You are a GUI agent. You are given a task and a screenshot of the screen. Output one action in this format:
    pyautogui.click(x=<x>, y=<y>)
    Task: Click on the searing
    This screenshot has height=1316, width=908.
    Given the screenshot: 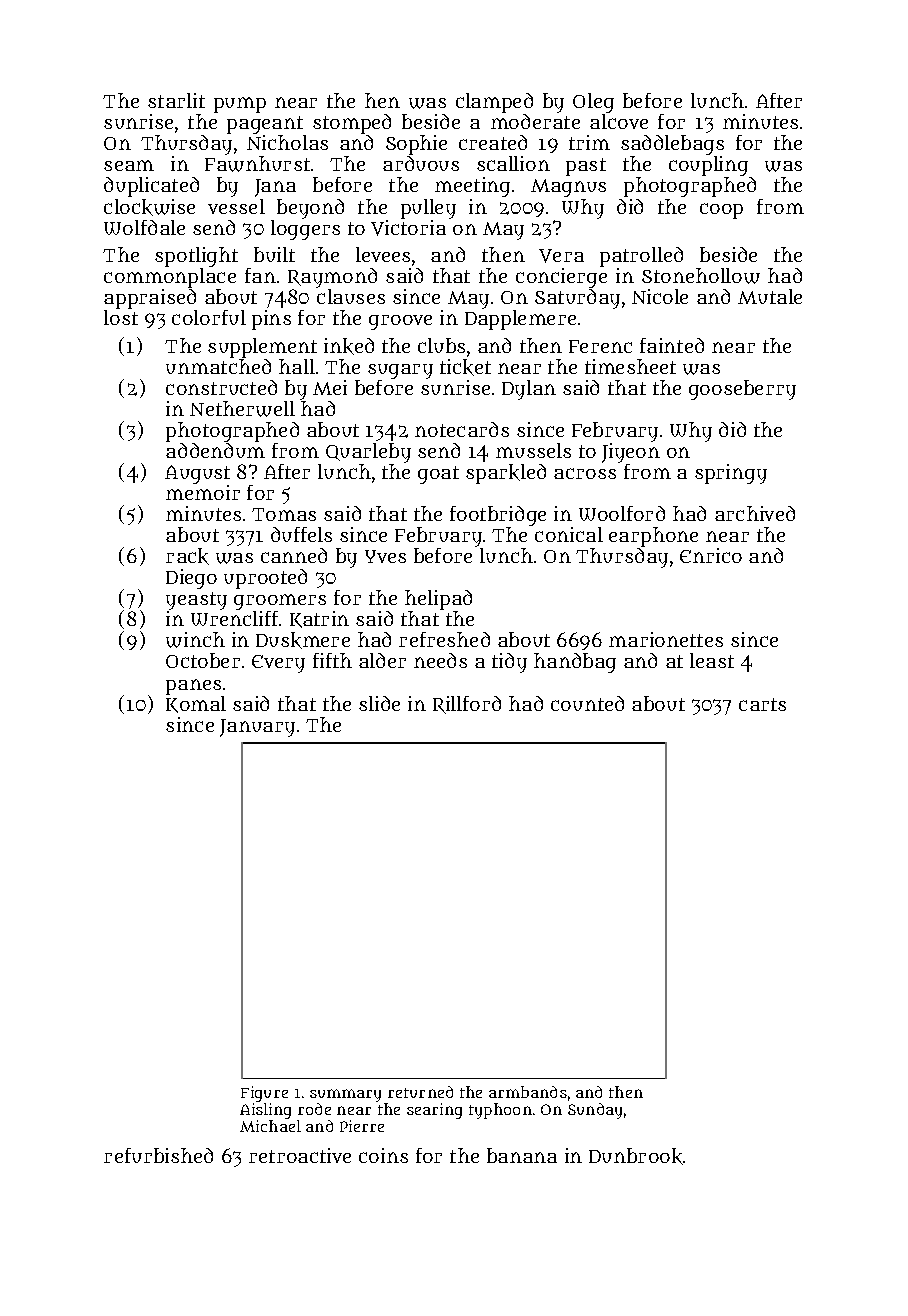 What is the action you would take?
    pyautogui.click(x=434, y=1111)
